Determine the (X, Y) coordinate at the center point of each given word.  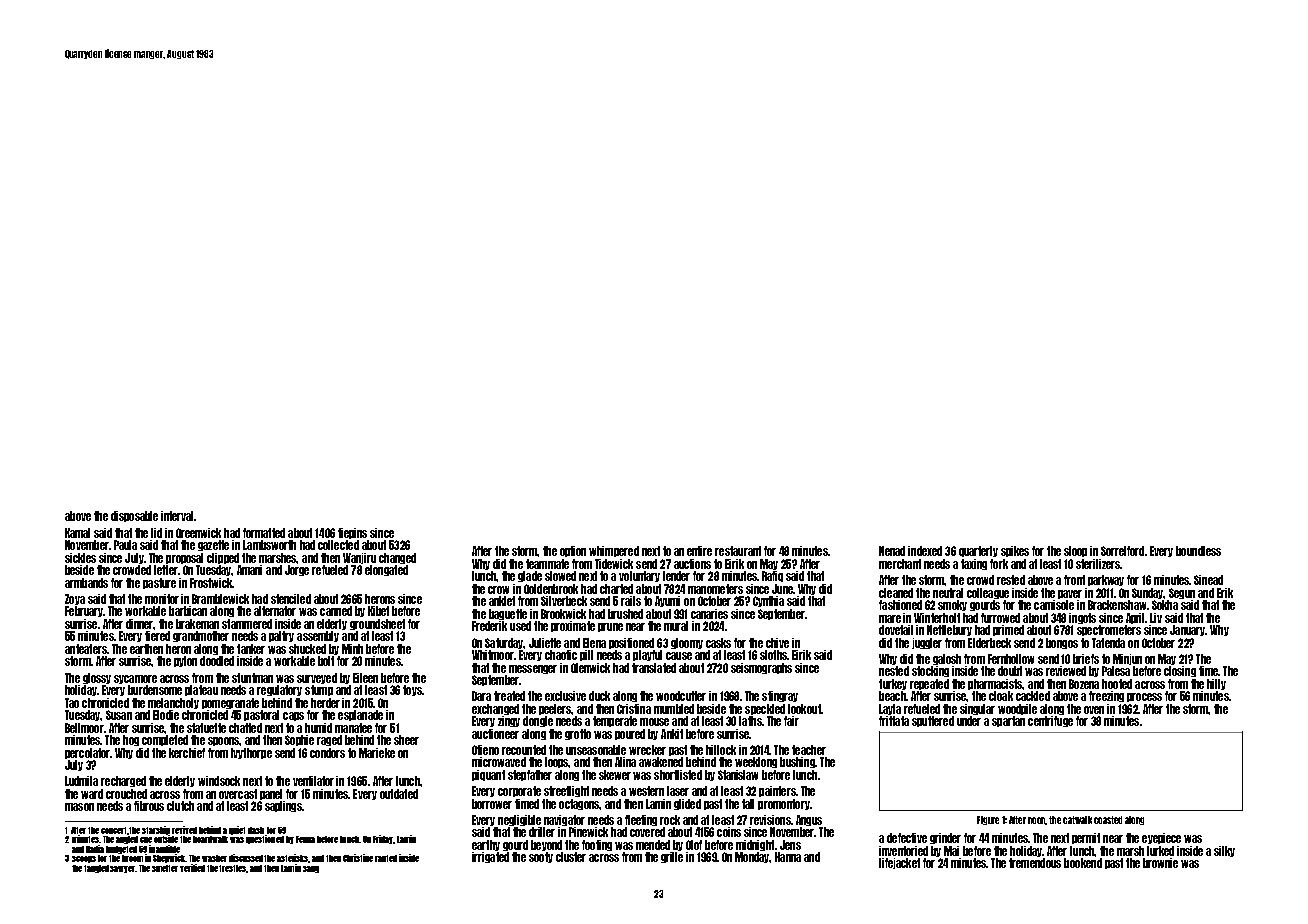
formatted (264, 533)
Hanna (788, 857)
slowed (560, 576)
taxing (974, 564)
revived (184, 830)
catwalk (1077, 820)
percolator (88, 753)
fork (999, 564)
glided (687, 804)
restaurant (738, 551)
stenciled (291, 599)
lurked (1160, 851)
